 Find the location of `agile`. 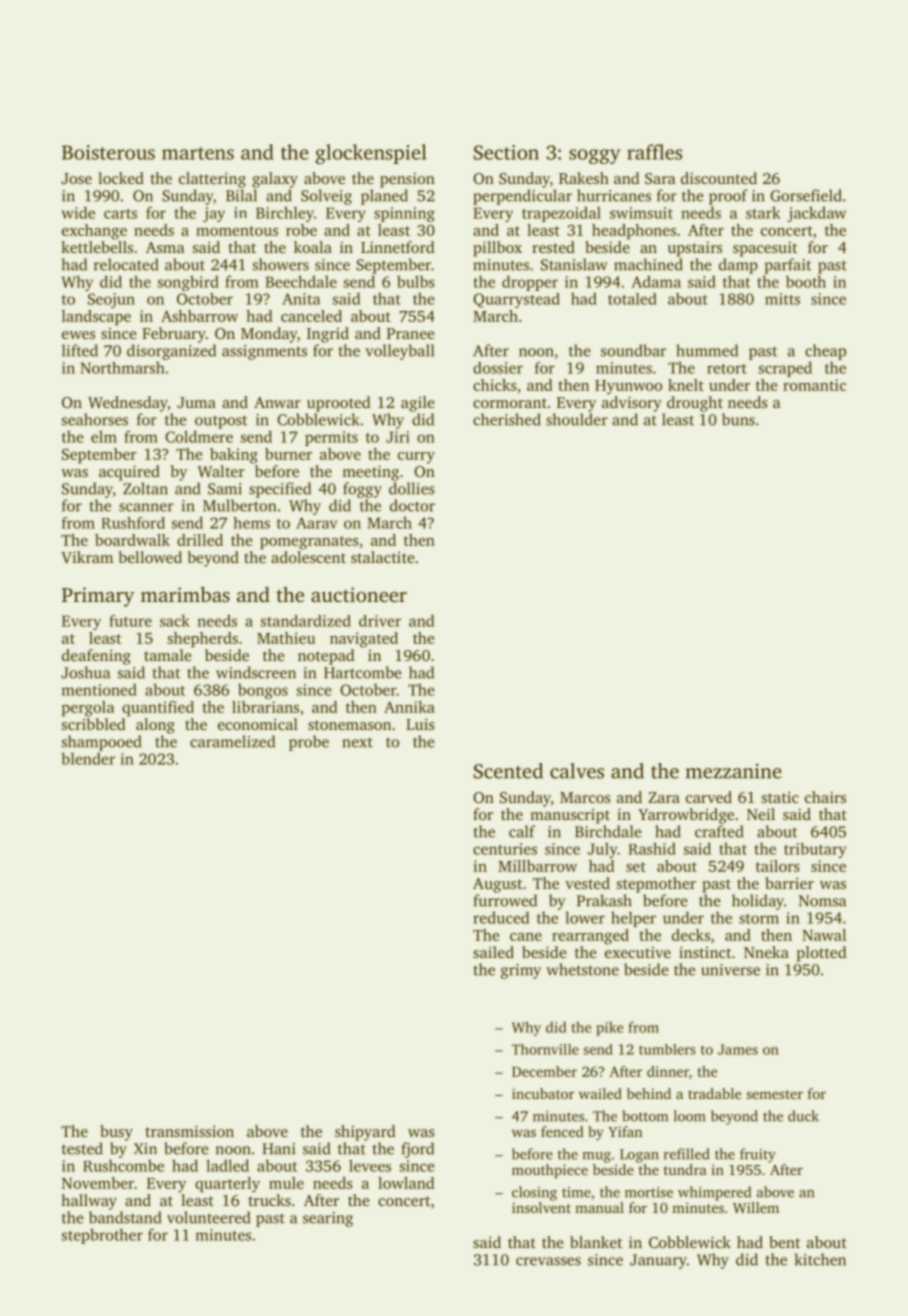

agile is located at coordinates (418, 404).
